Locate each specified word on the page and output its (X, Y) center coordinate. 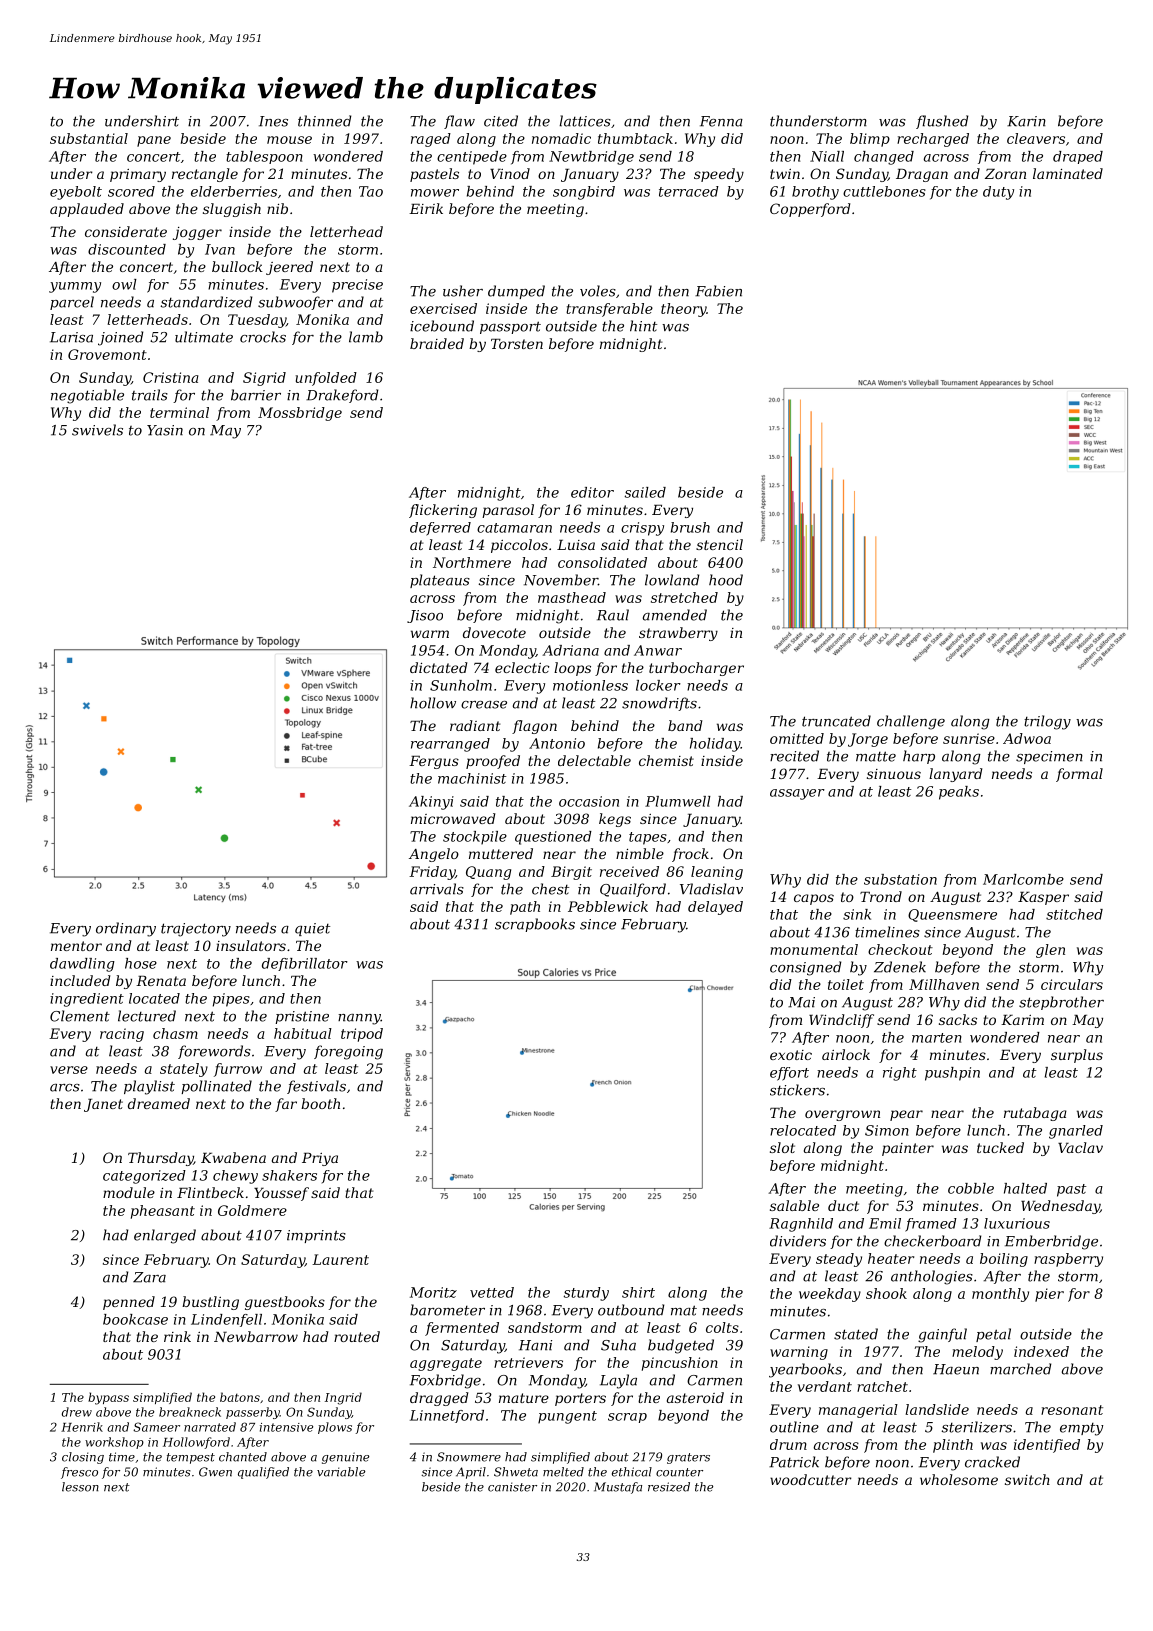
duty (998, 193)
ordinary (126, 929)
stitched (1074, 914)
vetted (492, 1292)
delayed (715, 908)
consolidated (602, 562)
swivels (97, 430)
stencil (719, 544)
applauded (87, 210)
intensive (286, 1427)
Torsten (517, 344)
